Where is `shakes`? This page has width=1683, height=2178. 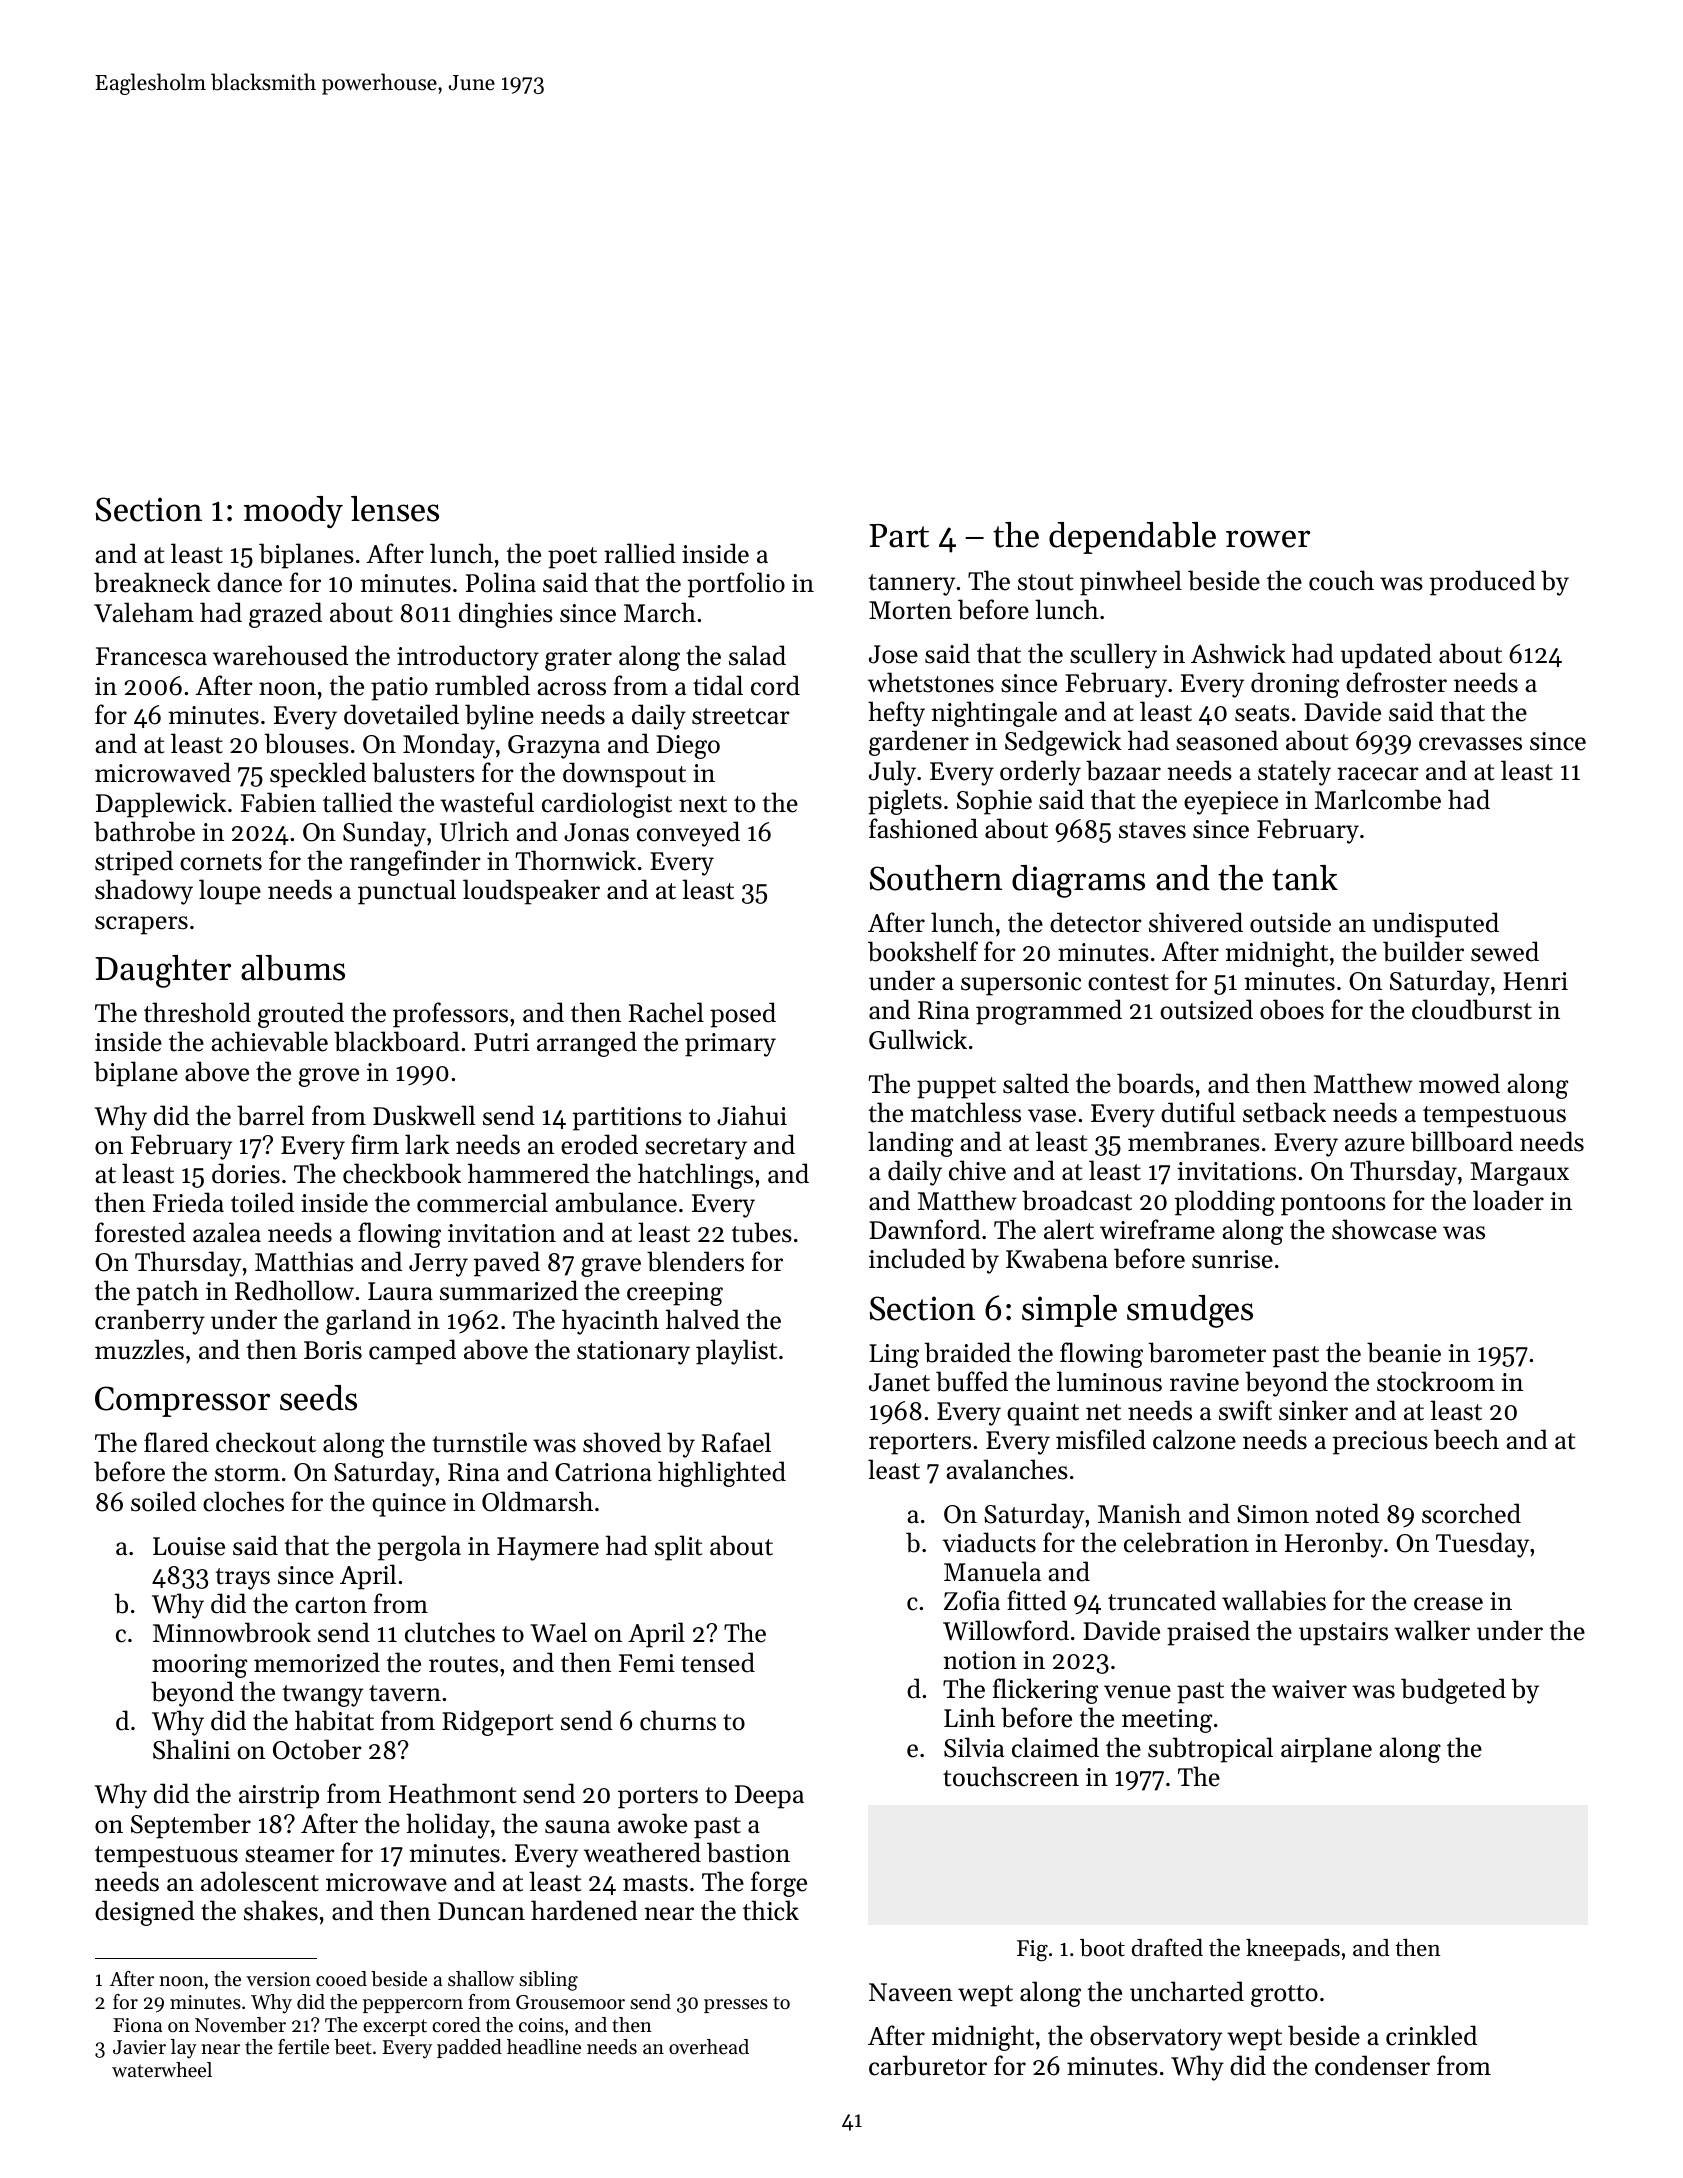
shakes is located at coordinates (281, 1910).
